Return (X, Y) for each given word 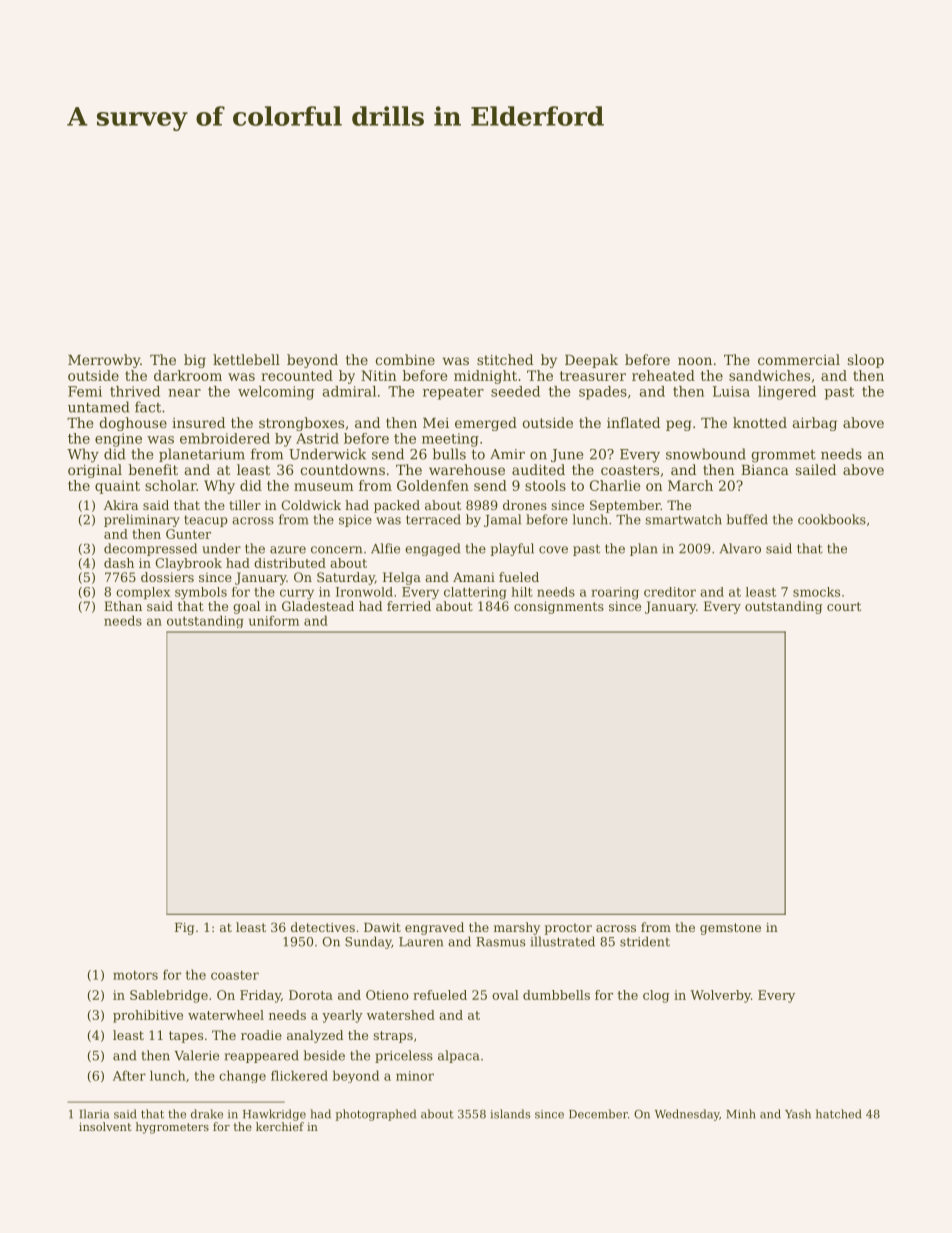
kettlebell (246, 359)
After (129, 1075)
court (844, 606)
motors (135, 975)
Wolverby (720, 996)
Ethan (123, 606)
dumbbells (556, 995)
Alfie (385, 548)
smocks (816, 592)
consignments (559, 607)
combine (405, 359)
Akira (121, 505)
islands (510, 1114)
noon (695, 361)
